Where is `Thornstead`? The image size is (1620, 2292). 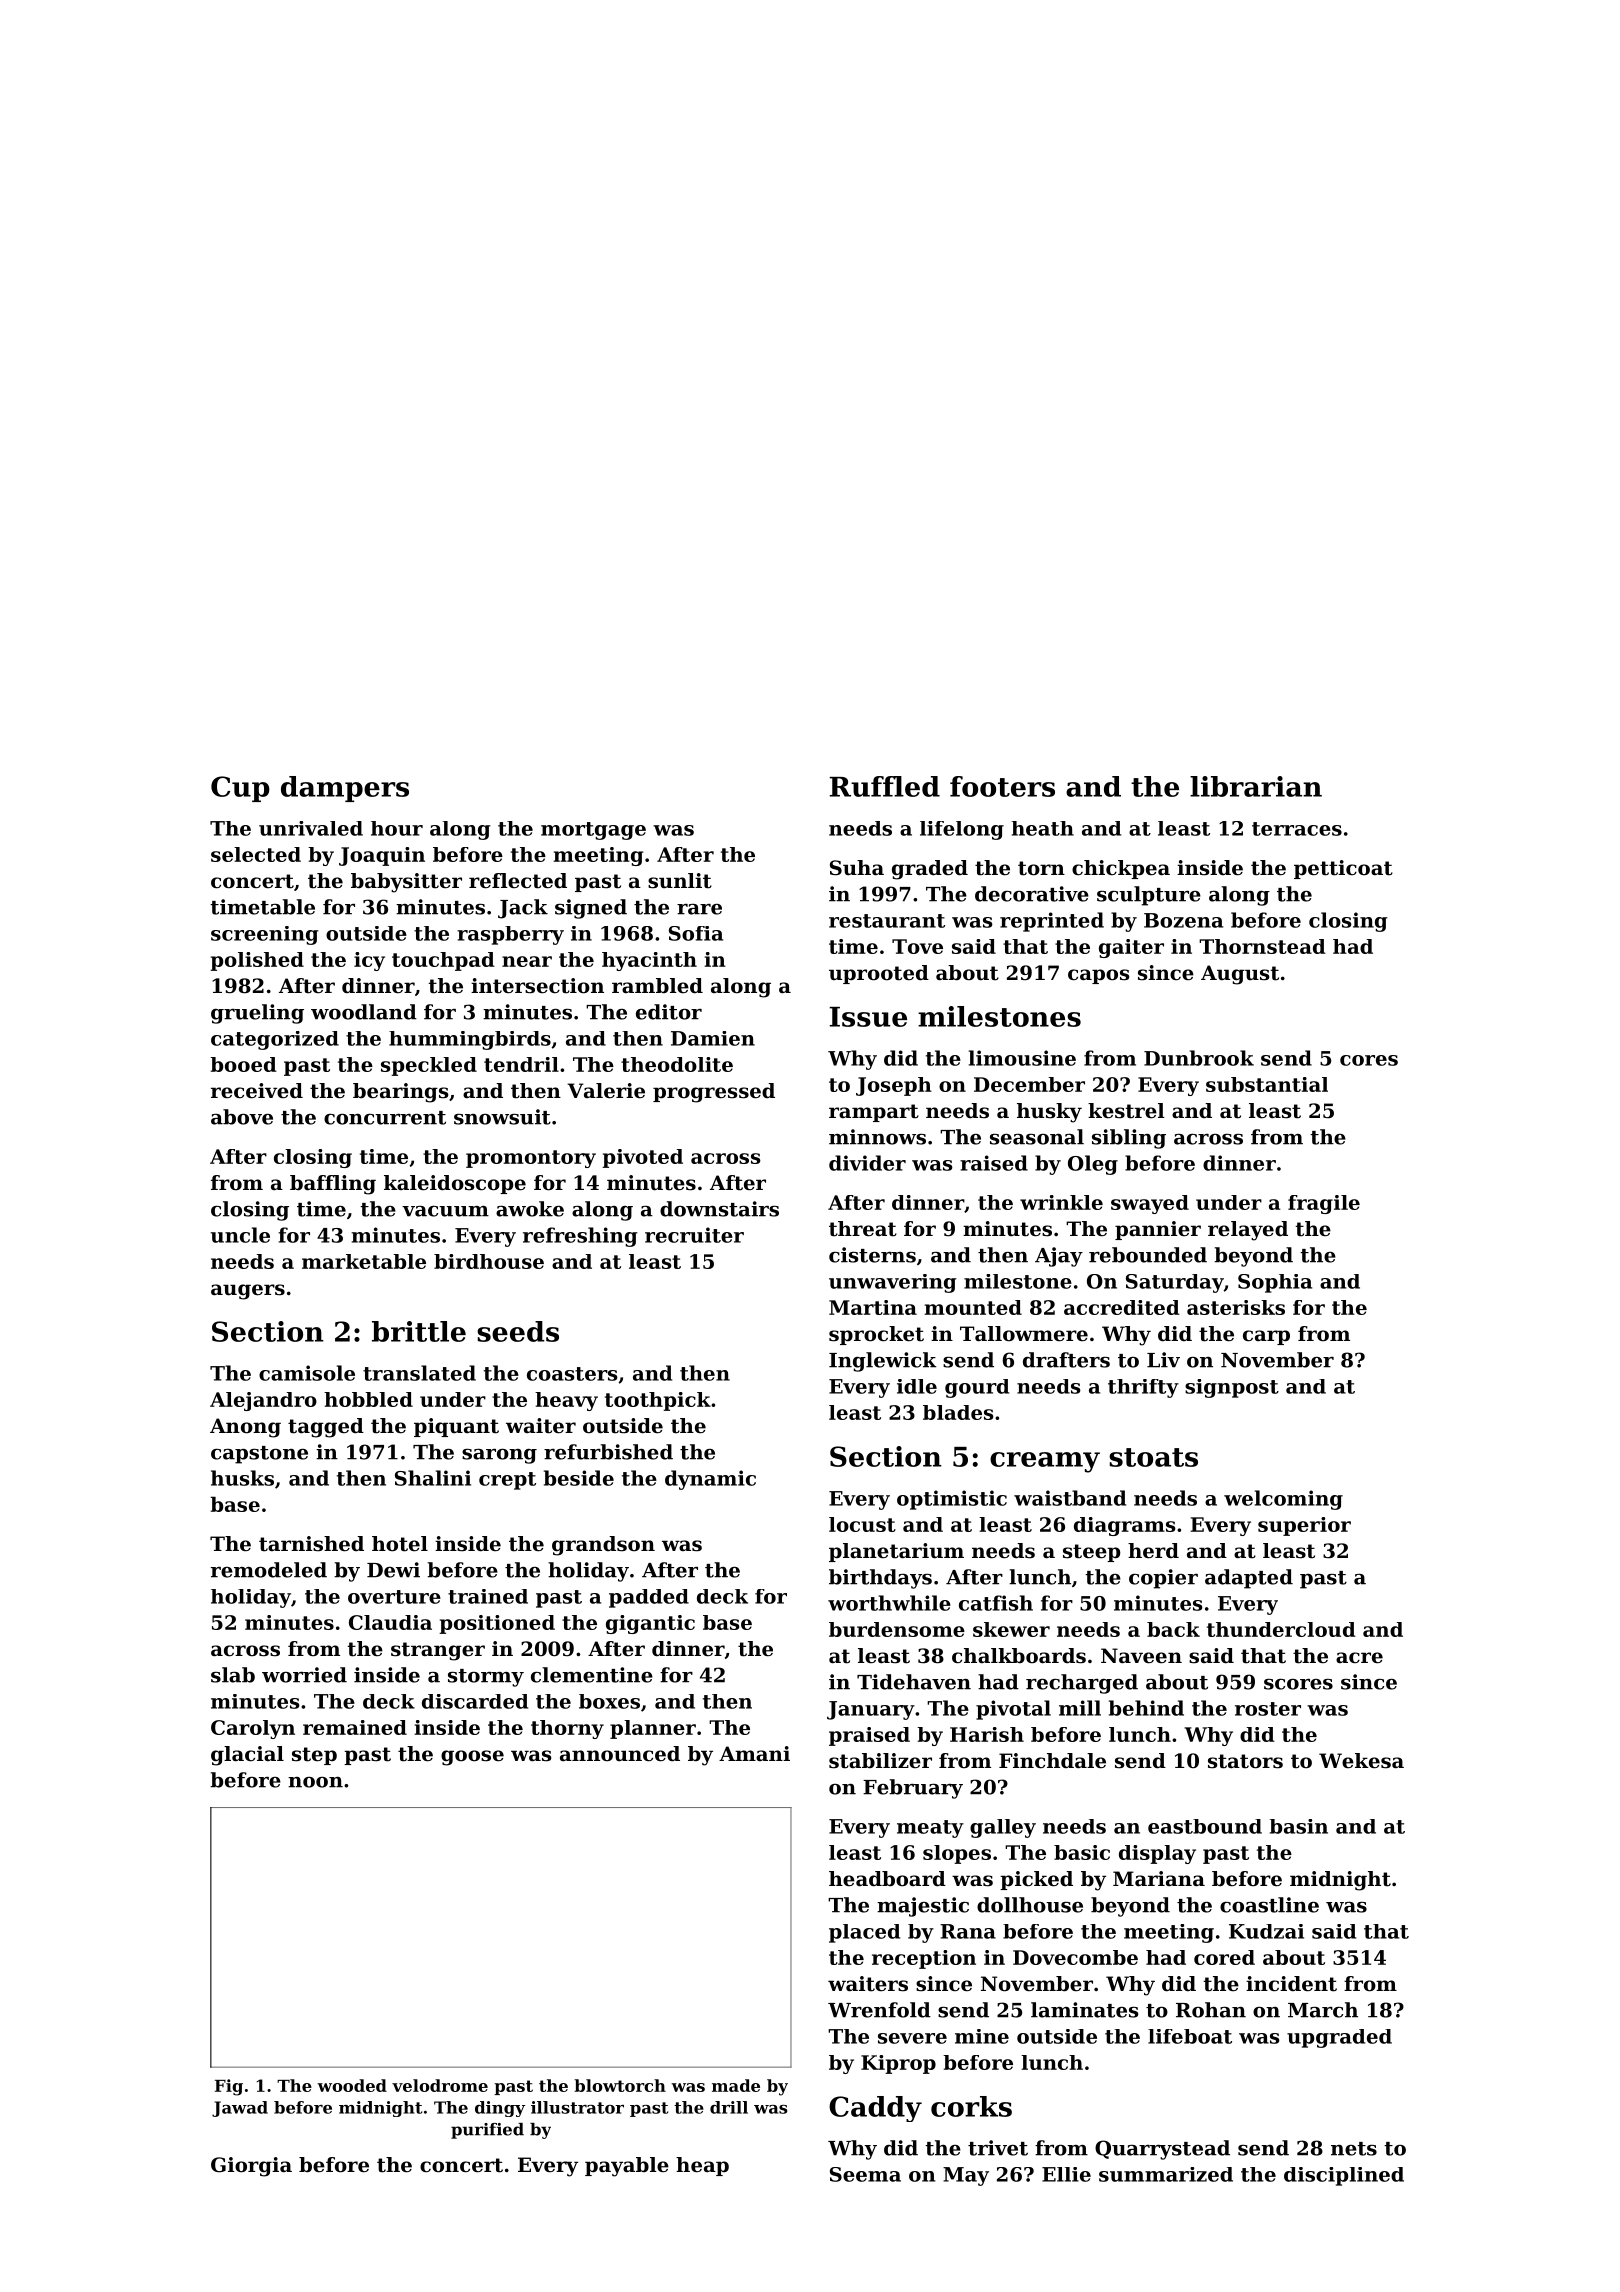 Thornstead is located at coordinates (1262, 946).
